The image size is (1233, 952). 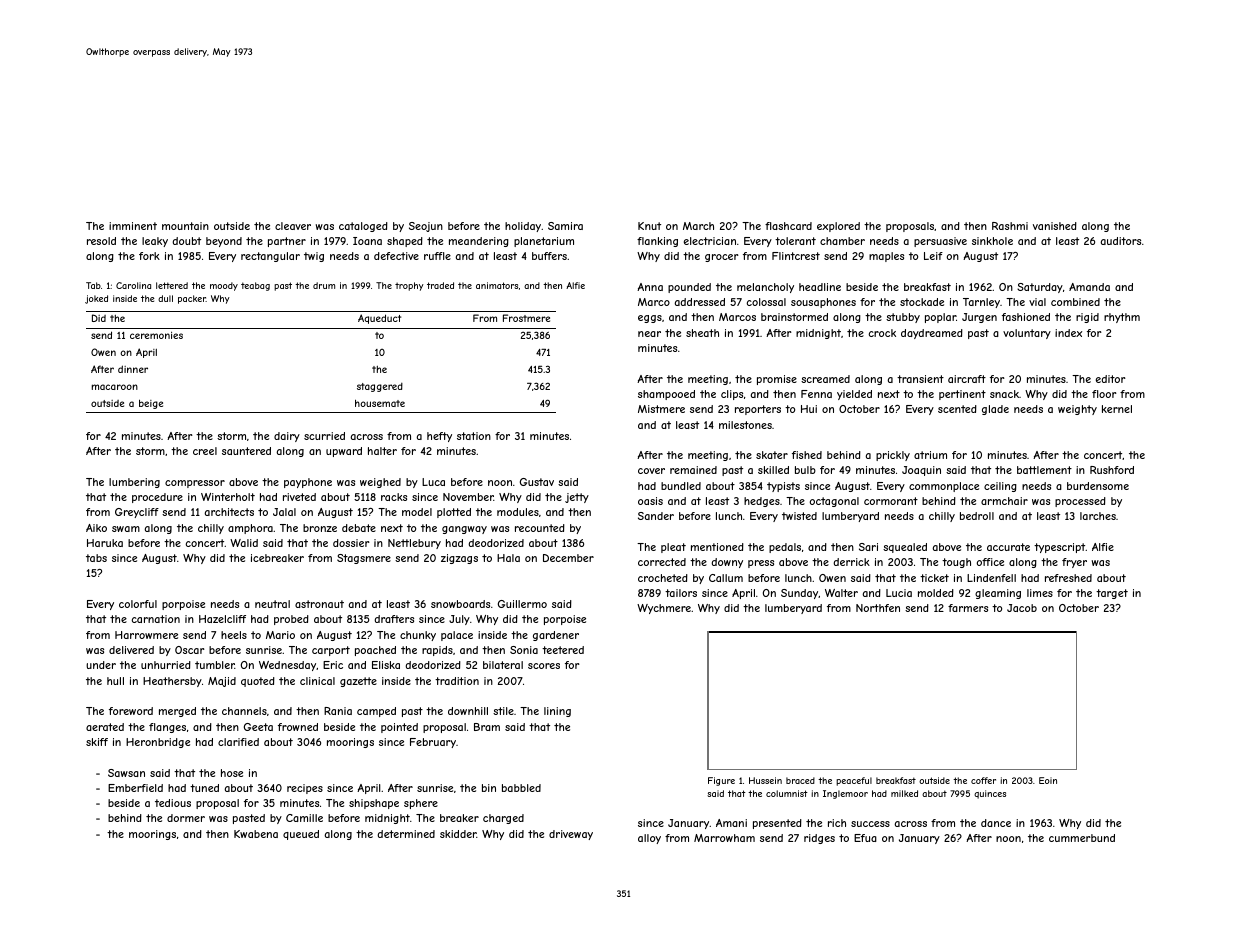 What do you see at coordinates (521, 788) in the page?
I see `babbled` at bounding box center [521, 788].
